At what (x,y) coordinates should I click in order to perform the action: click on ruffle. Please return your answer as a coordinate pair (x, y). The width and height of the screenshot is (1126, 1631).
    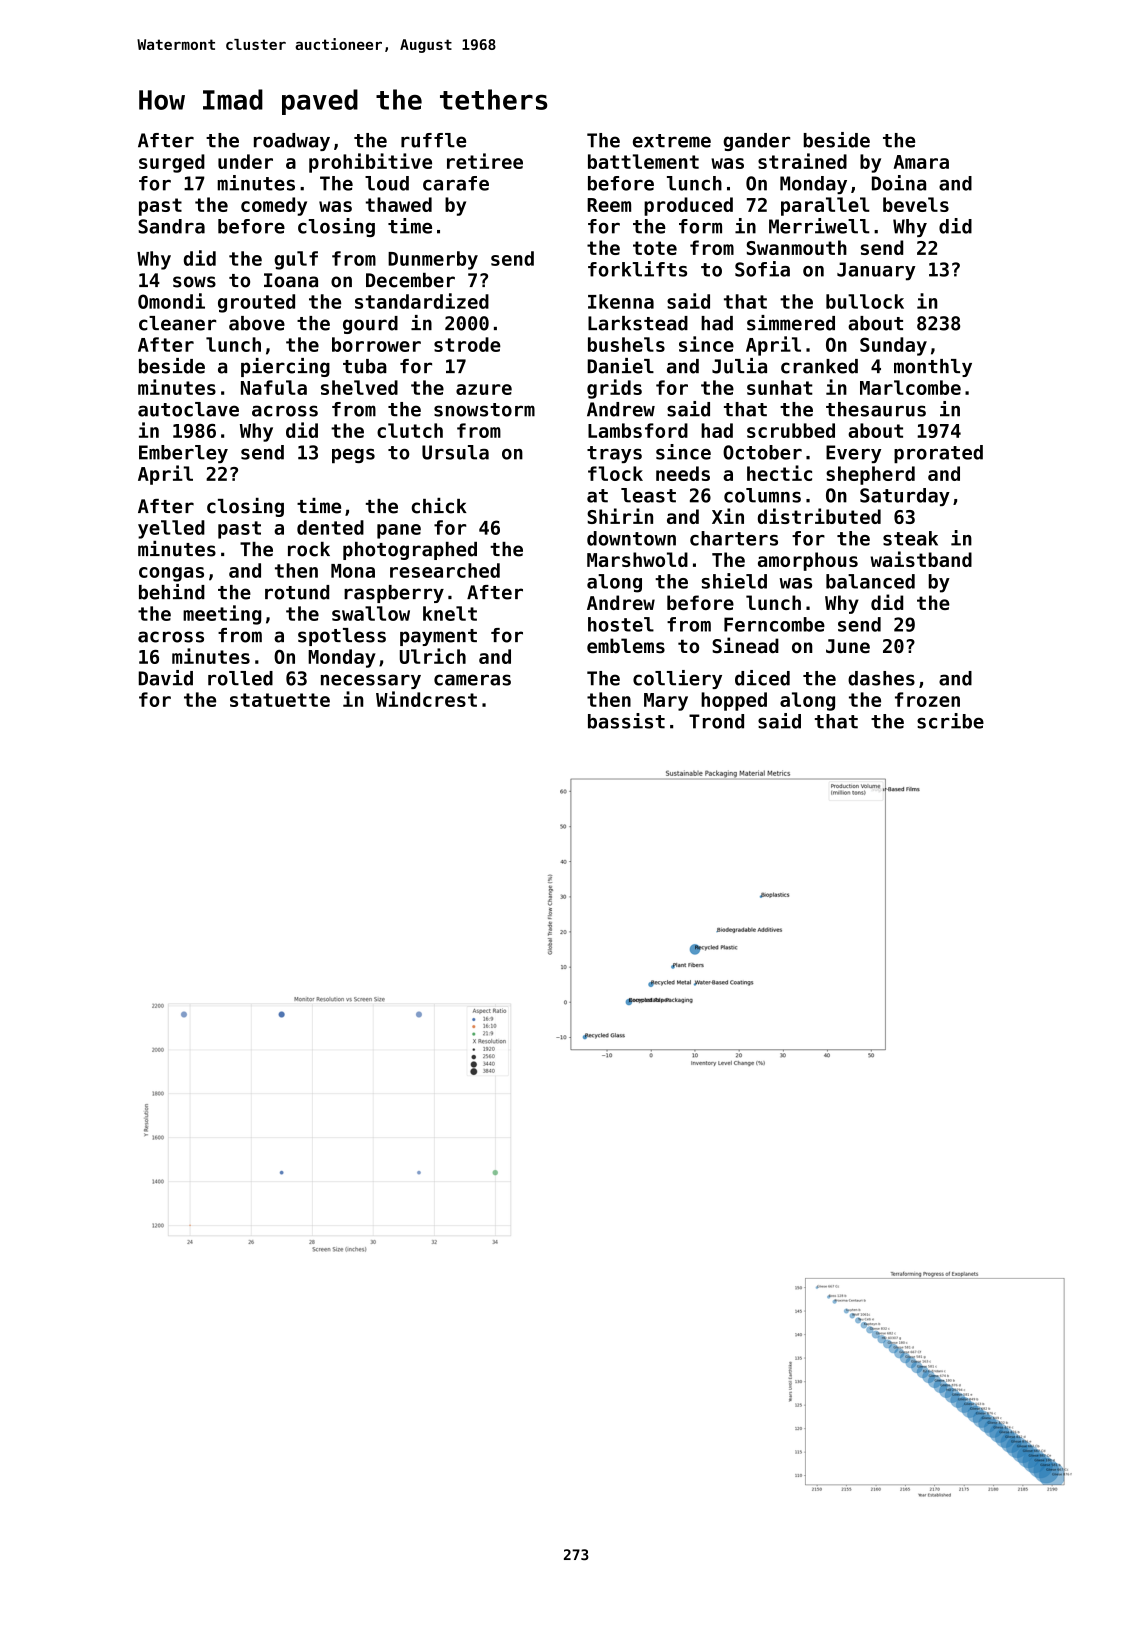
    Looking at the image, I should click on (433, 140).
